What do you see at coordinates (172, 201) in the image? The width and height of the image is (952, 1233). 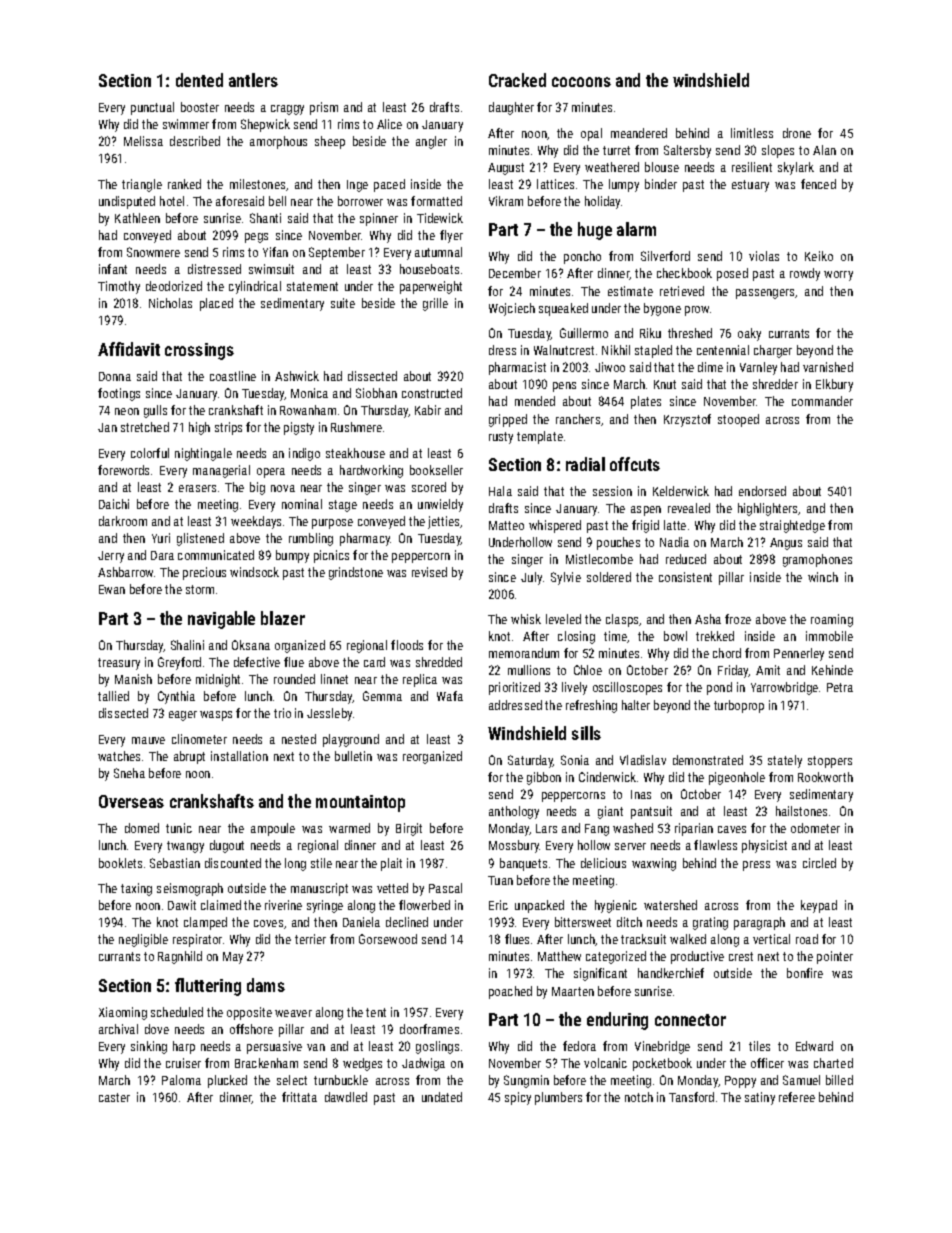 I see `hotel` at bounding box center [172, 201].
